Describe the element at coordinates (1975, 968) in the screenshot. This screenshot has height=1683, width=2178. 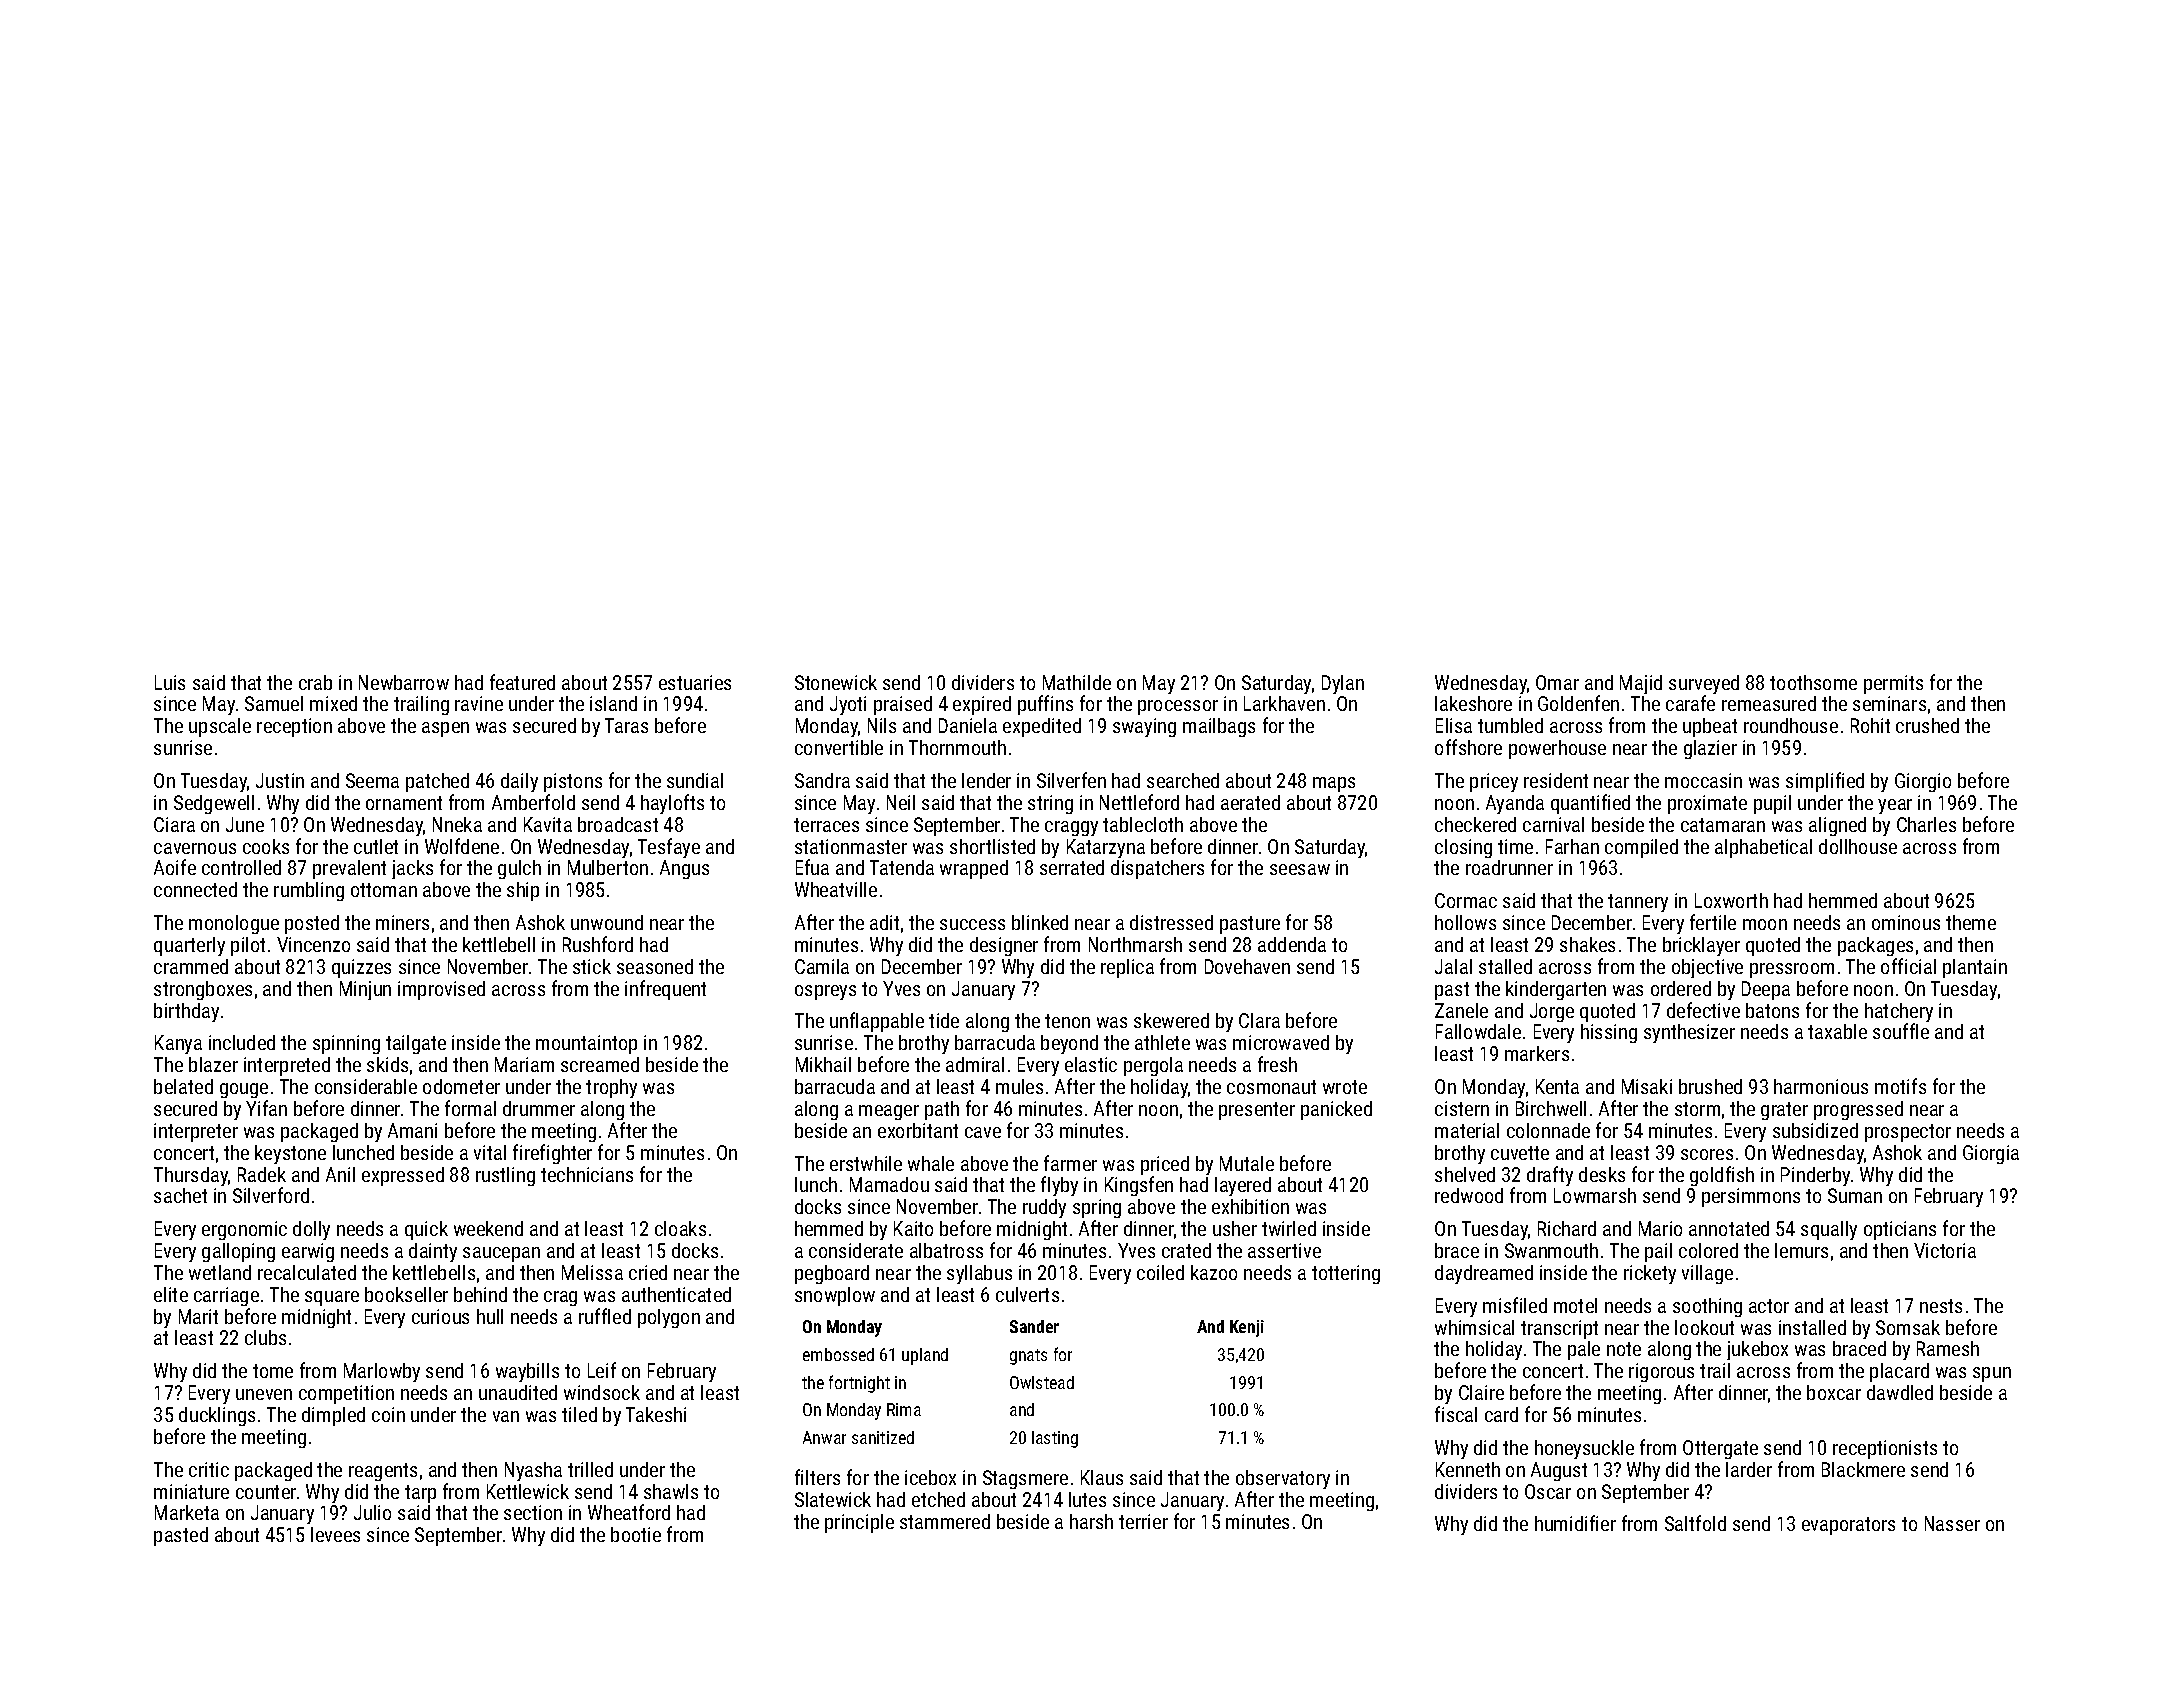
I see `plantain` at that location.
